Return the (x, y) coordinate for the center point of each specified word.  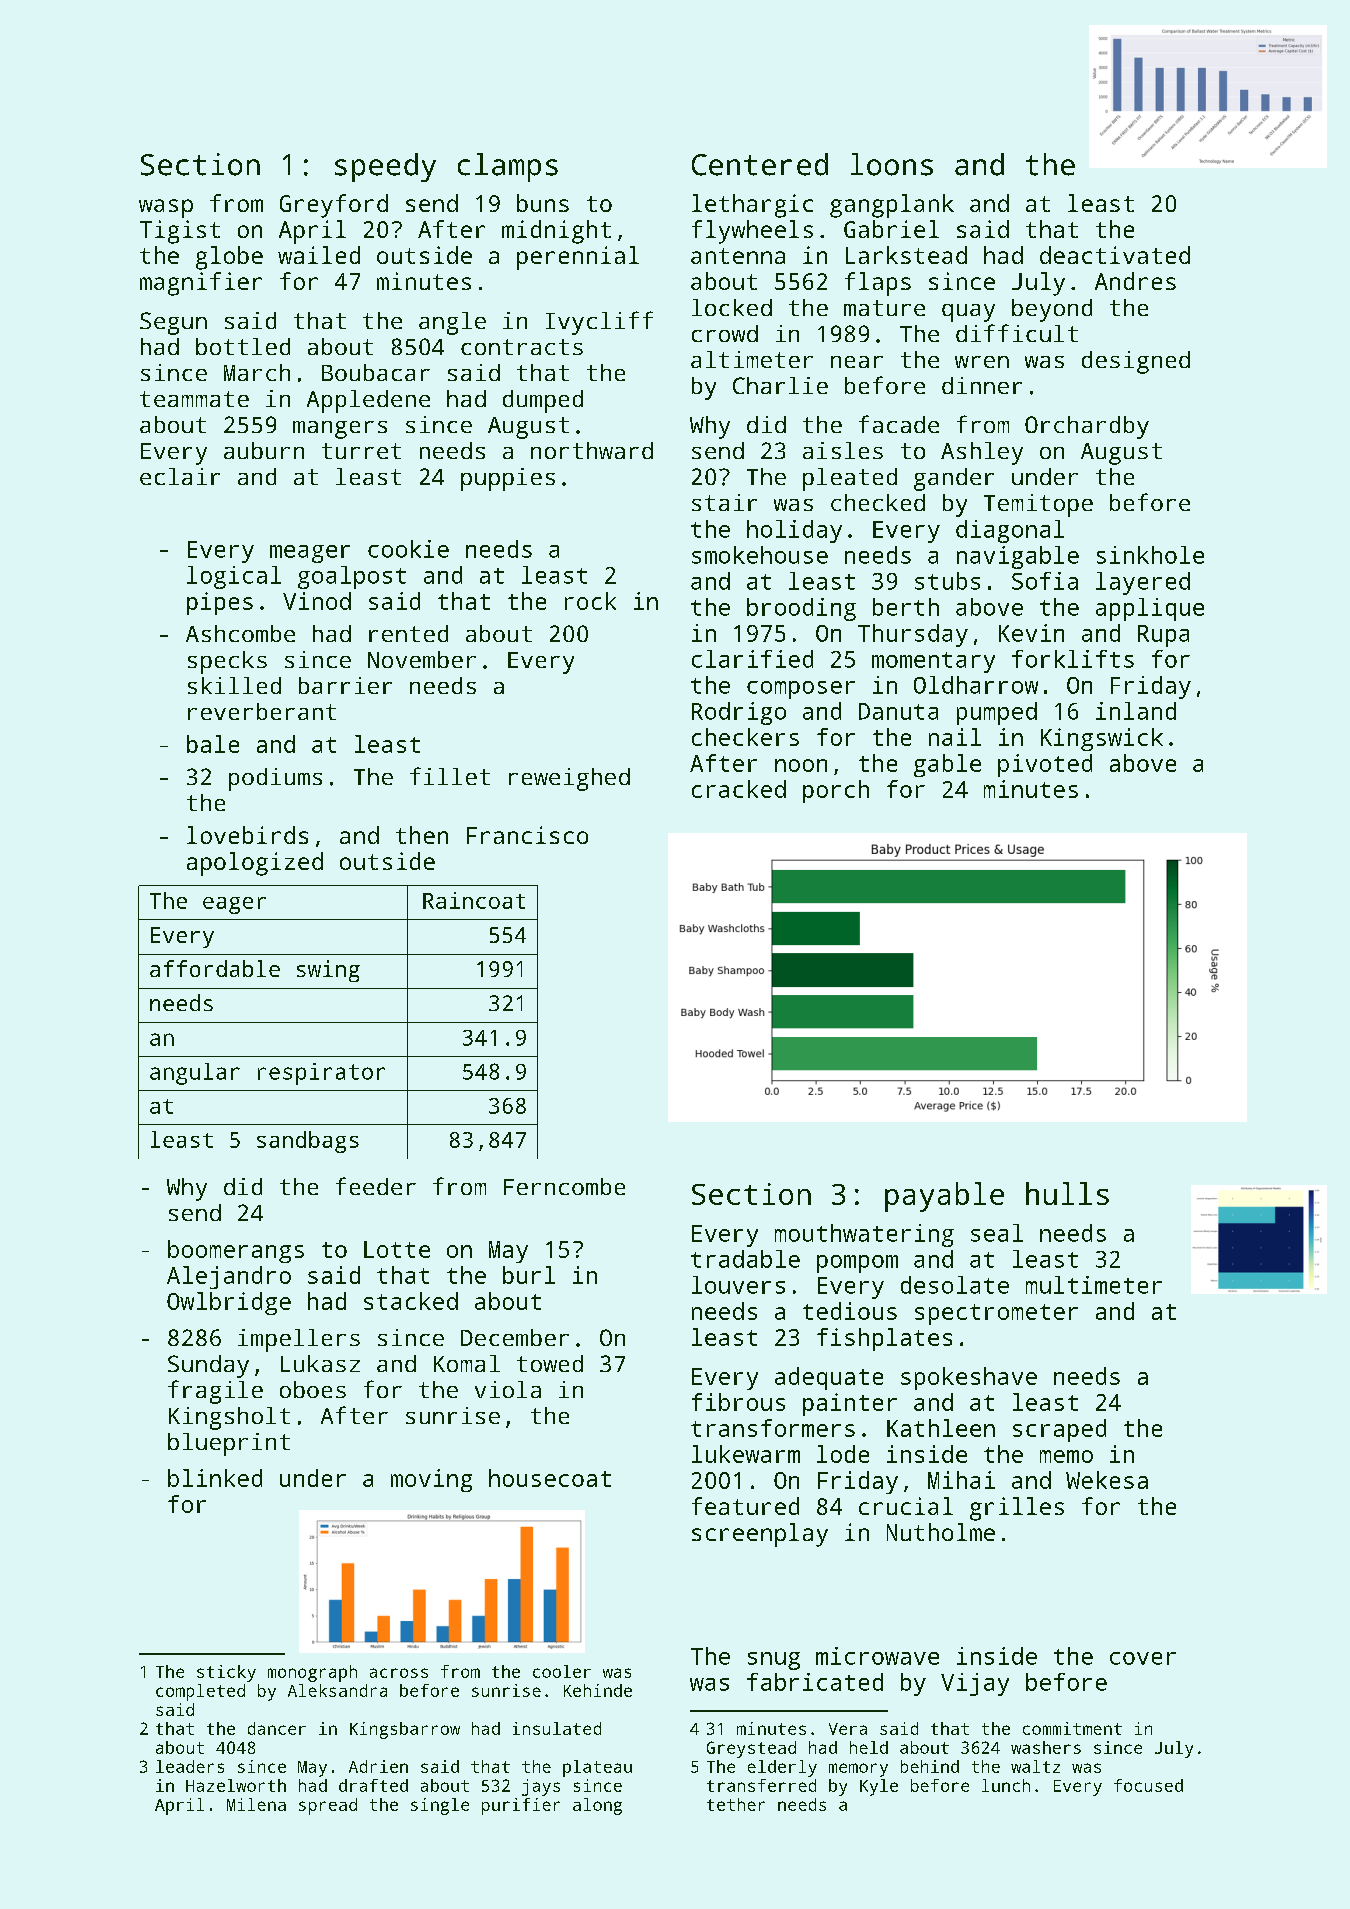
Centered (760, 164)
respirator (321, 1074)
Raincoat (474, 900)
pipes (220, 603)
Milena (256, 1804)
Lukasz (320, 1363)
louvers (738, 1285)
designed (1136, 362)
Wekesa (1107, 1480)
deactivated (1115, 255)
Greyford (334, 206)
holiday (794, 531)
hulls (1067, 1193)
